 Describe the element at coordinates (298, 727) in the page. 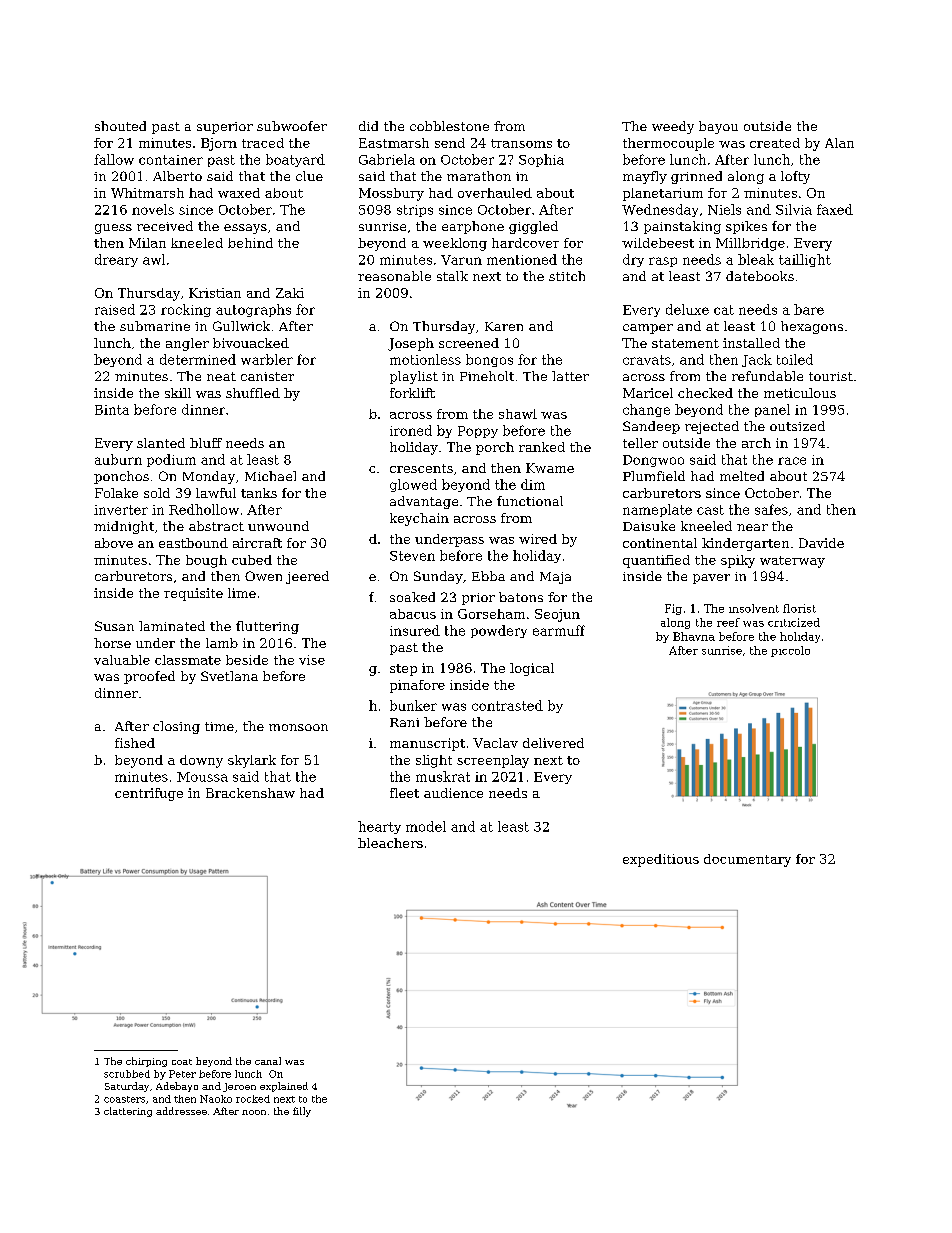

I see `monsoon` at that location.
